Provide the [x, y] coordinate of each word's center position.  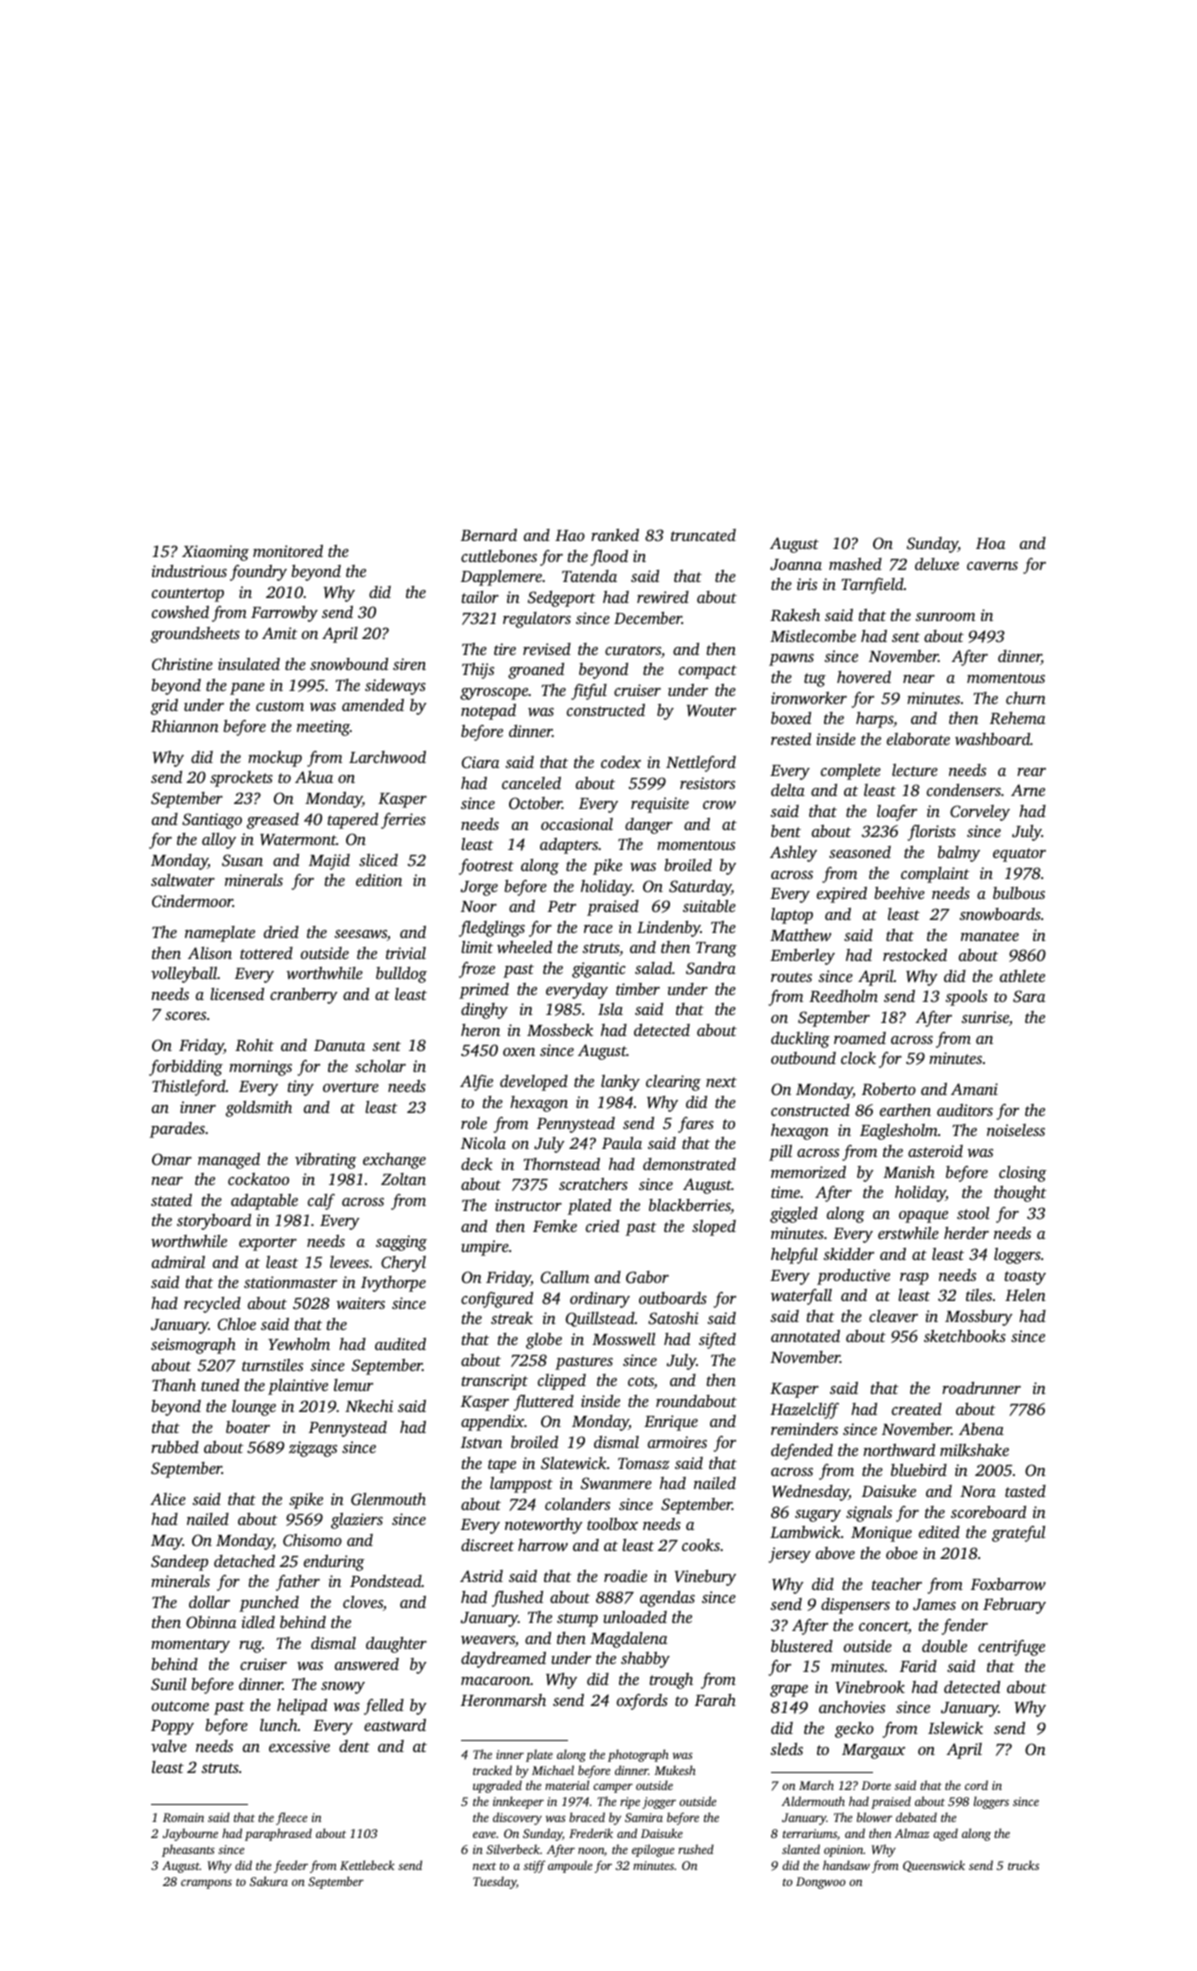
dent [354, 1746]
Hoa [990, 543]
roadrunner [981, 1388]
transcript [495, 1382]
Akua [314, 777]
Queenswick [934, 1866]
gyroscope [494, 694]
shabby [645, 1660]
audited [400, 1344]
